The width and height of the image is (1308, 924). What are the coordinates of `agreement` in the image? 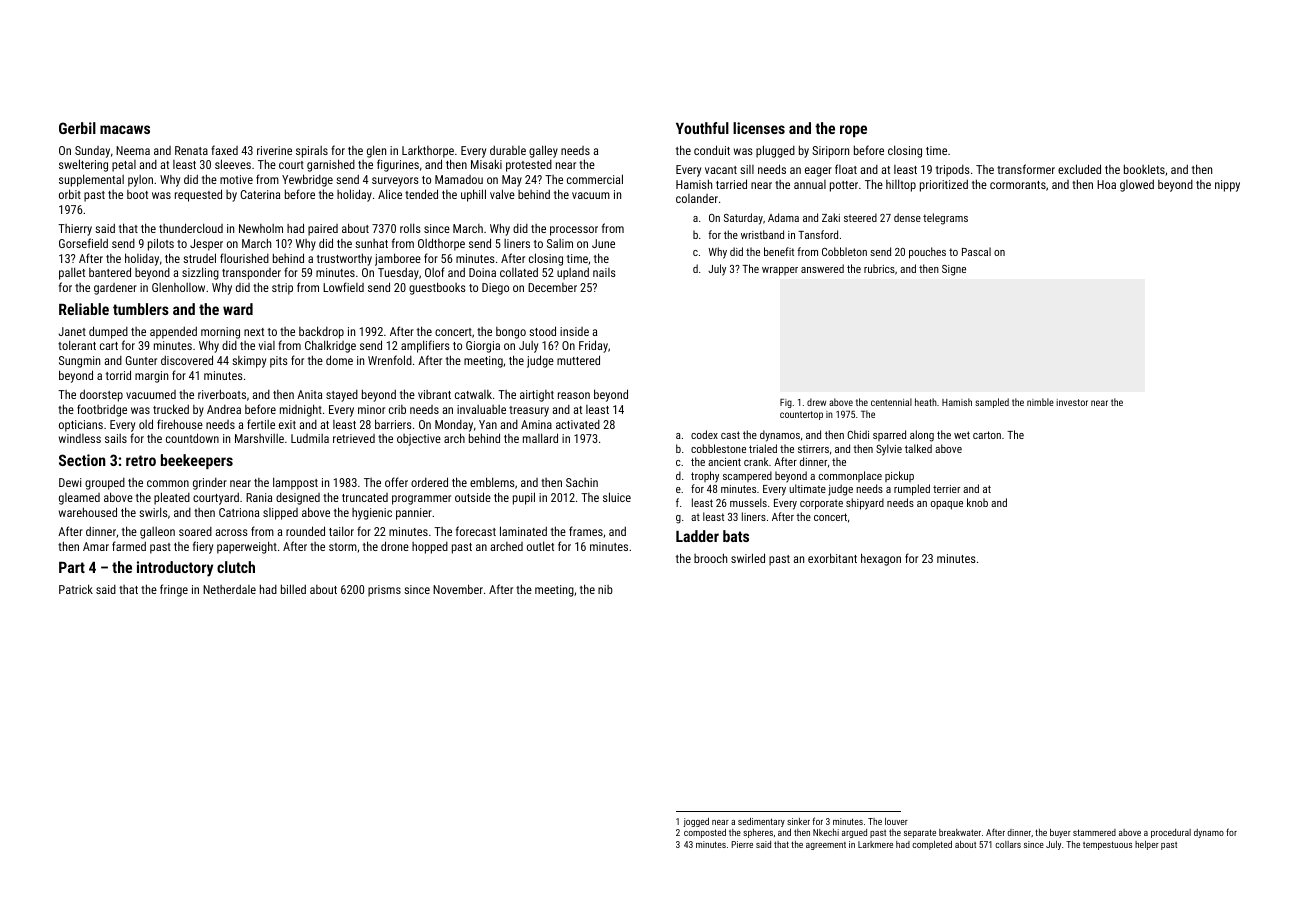 It's located at (826, 846).
